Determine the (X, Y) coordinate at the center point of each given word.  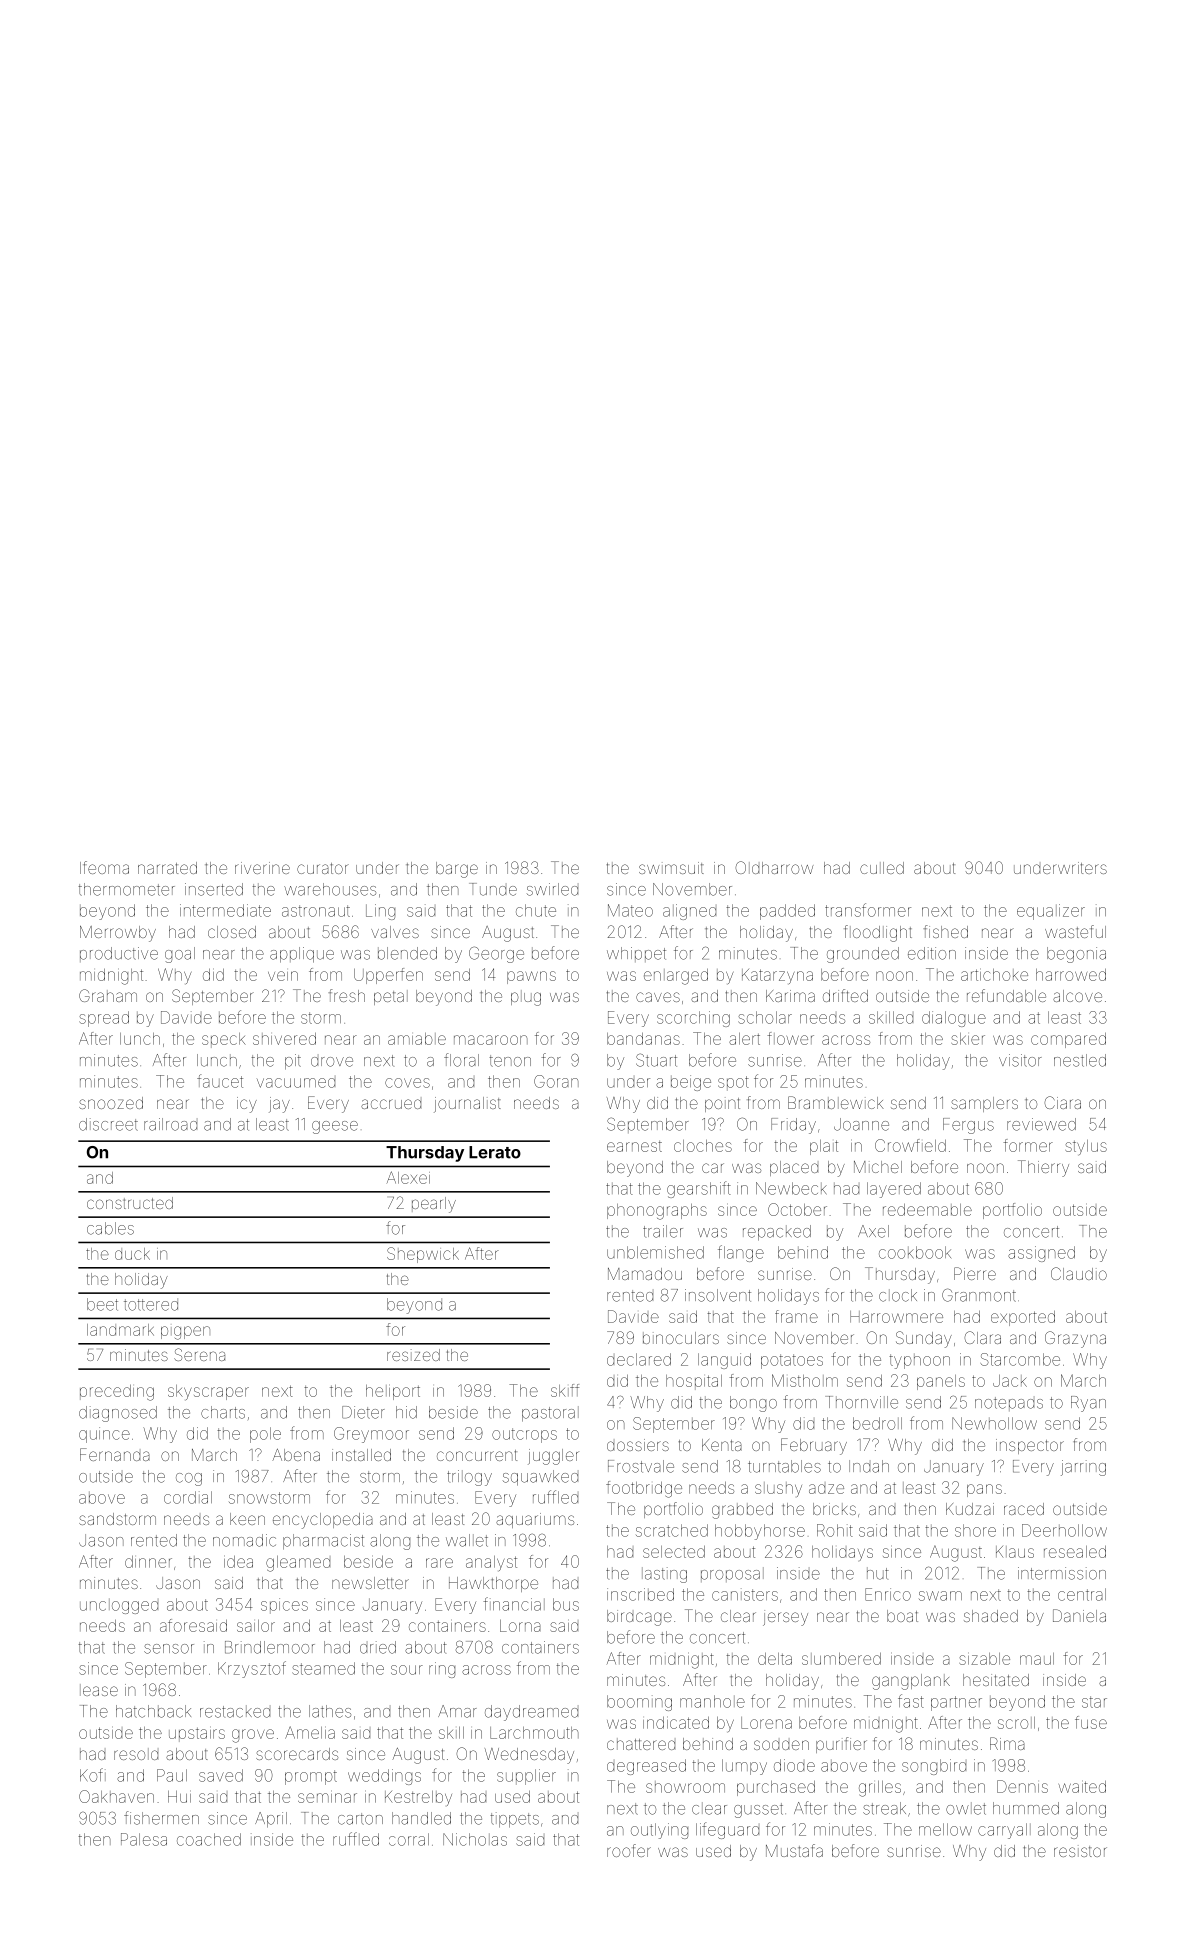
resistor (1080, 1851)
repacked (777, 1233)
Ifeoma (104, 867)
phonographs (657, 1212)
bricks (834, 1509)
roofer (629, 1850)
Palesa (144, 1839)
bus (566, 1604)
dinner (148, 1562)
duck (132, 1254)
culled (882, 868)
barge (457, 870)
